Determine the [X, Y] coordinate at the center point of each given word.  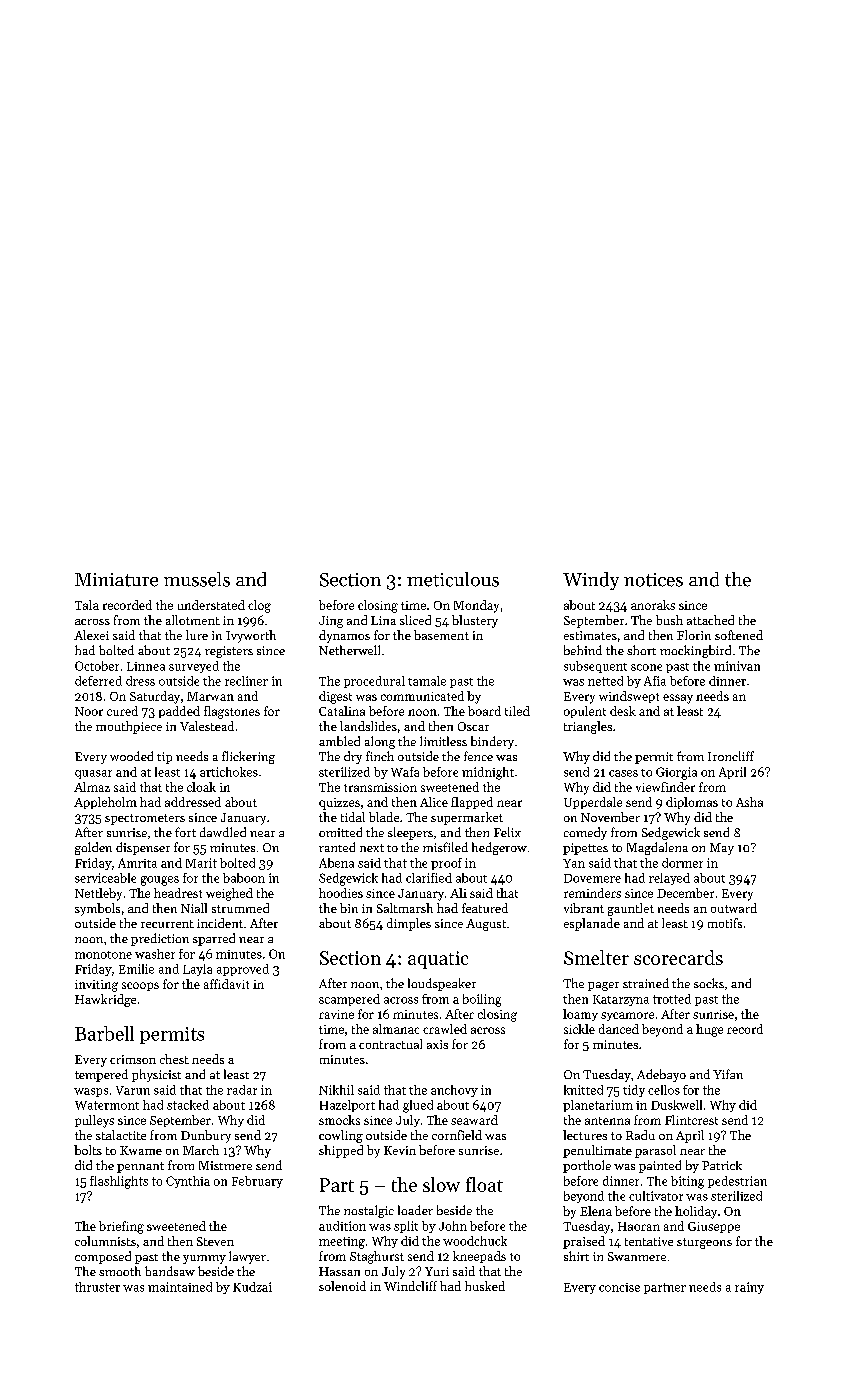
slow [441, 1184]
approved [243, 970]
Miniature [116, 580]
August [486, 925]
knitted [583, 1090]
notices [653, 580]
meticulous [453, 579]
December [685, 893]
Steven [215, 1241]
